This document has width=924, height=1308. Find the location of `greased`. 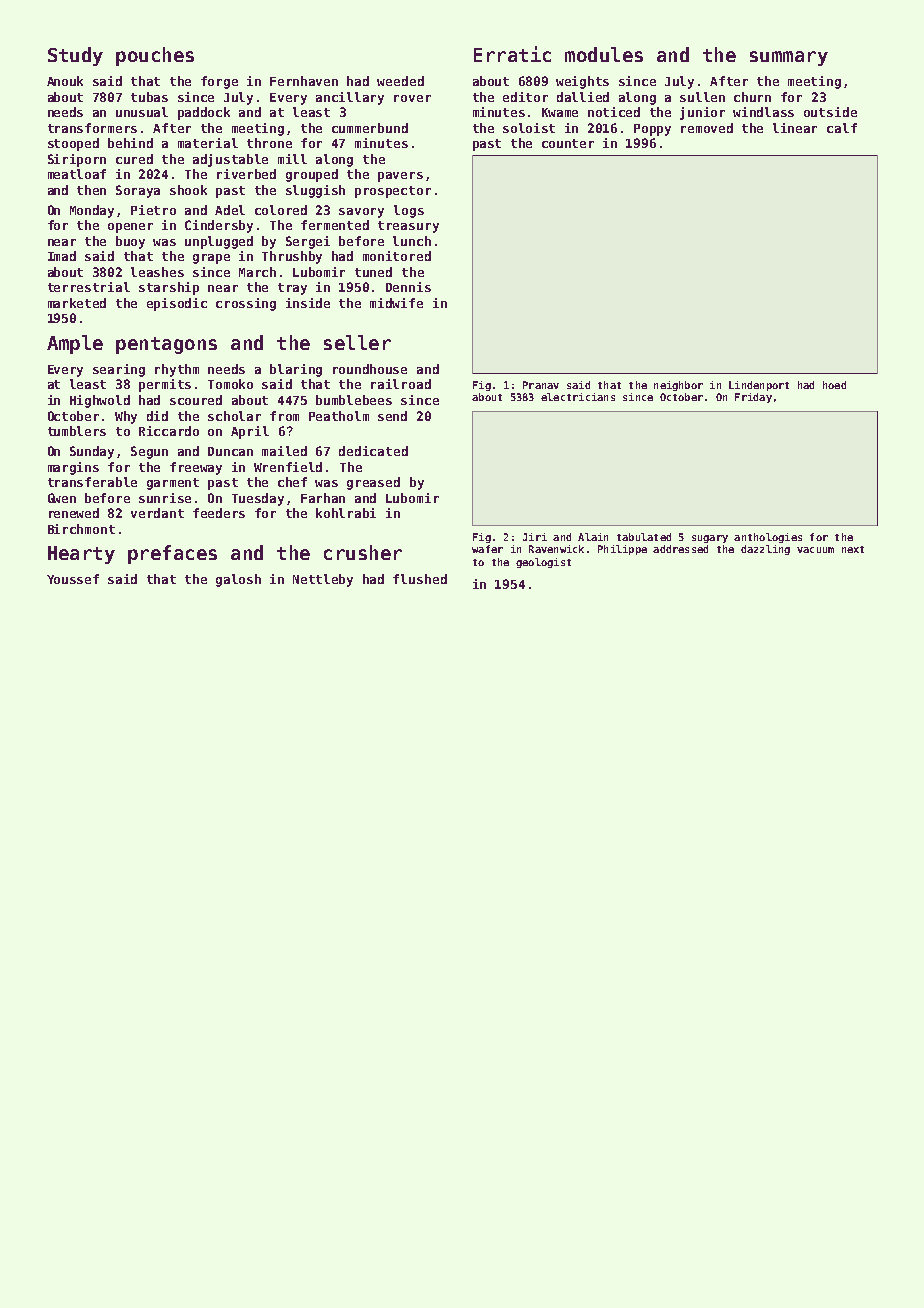

greased is located at coordinates (373, 483).
